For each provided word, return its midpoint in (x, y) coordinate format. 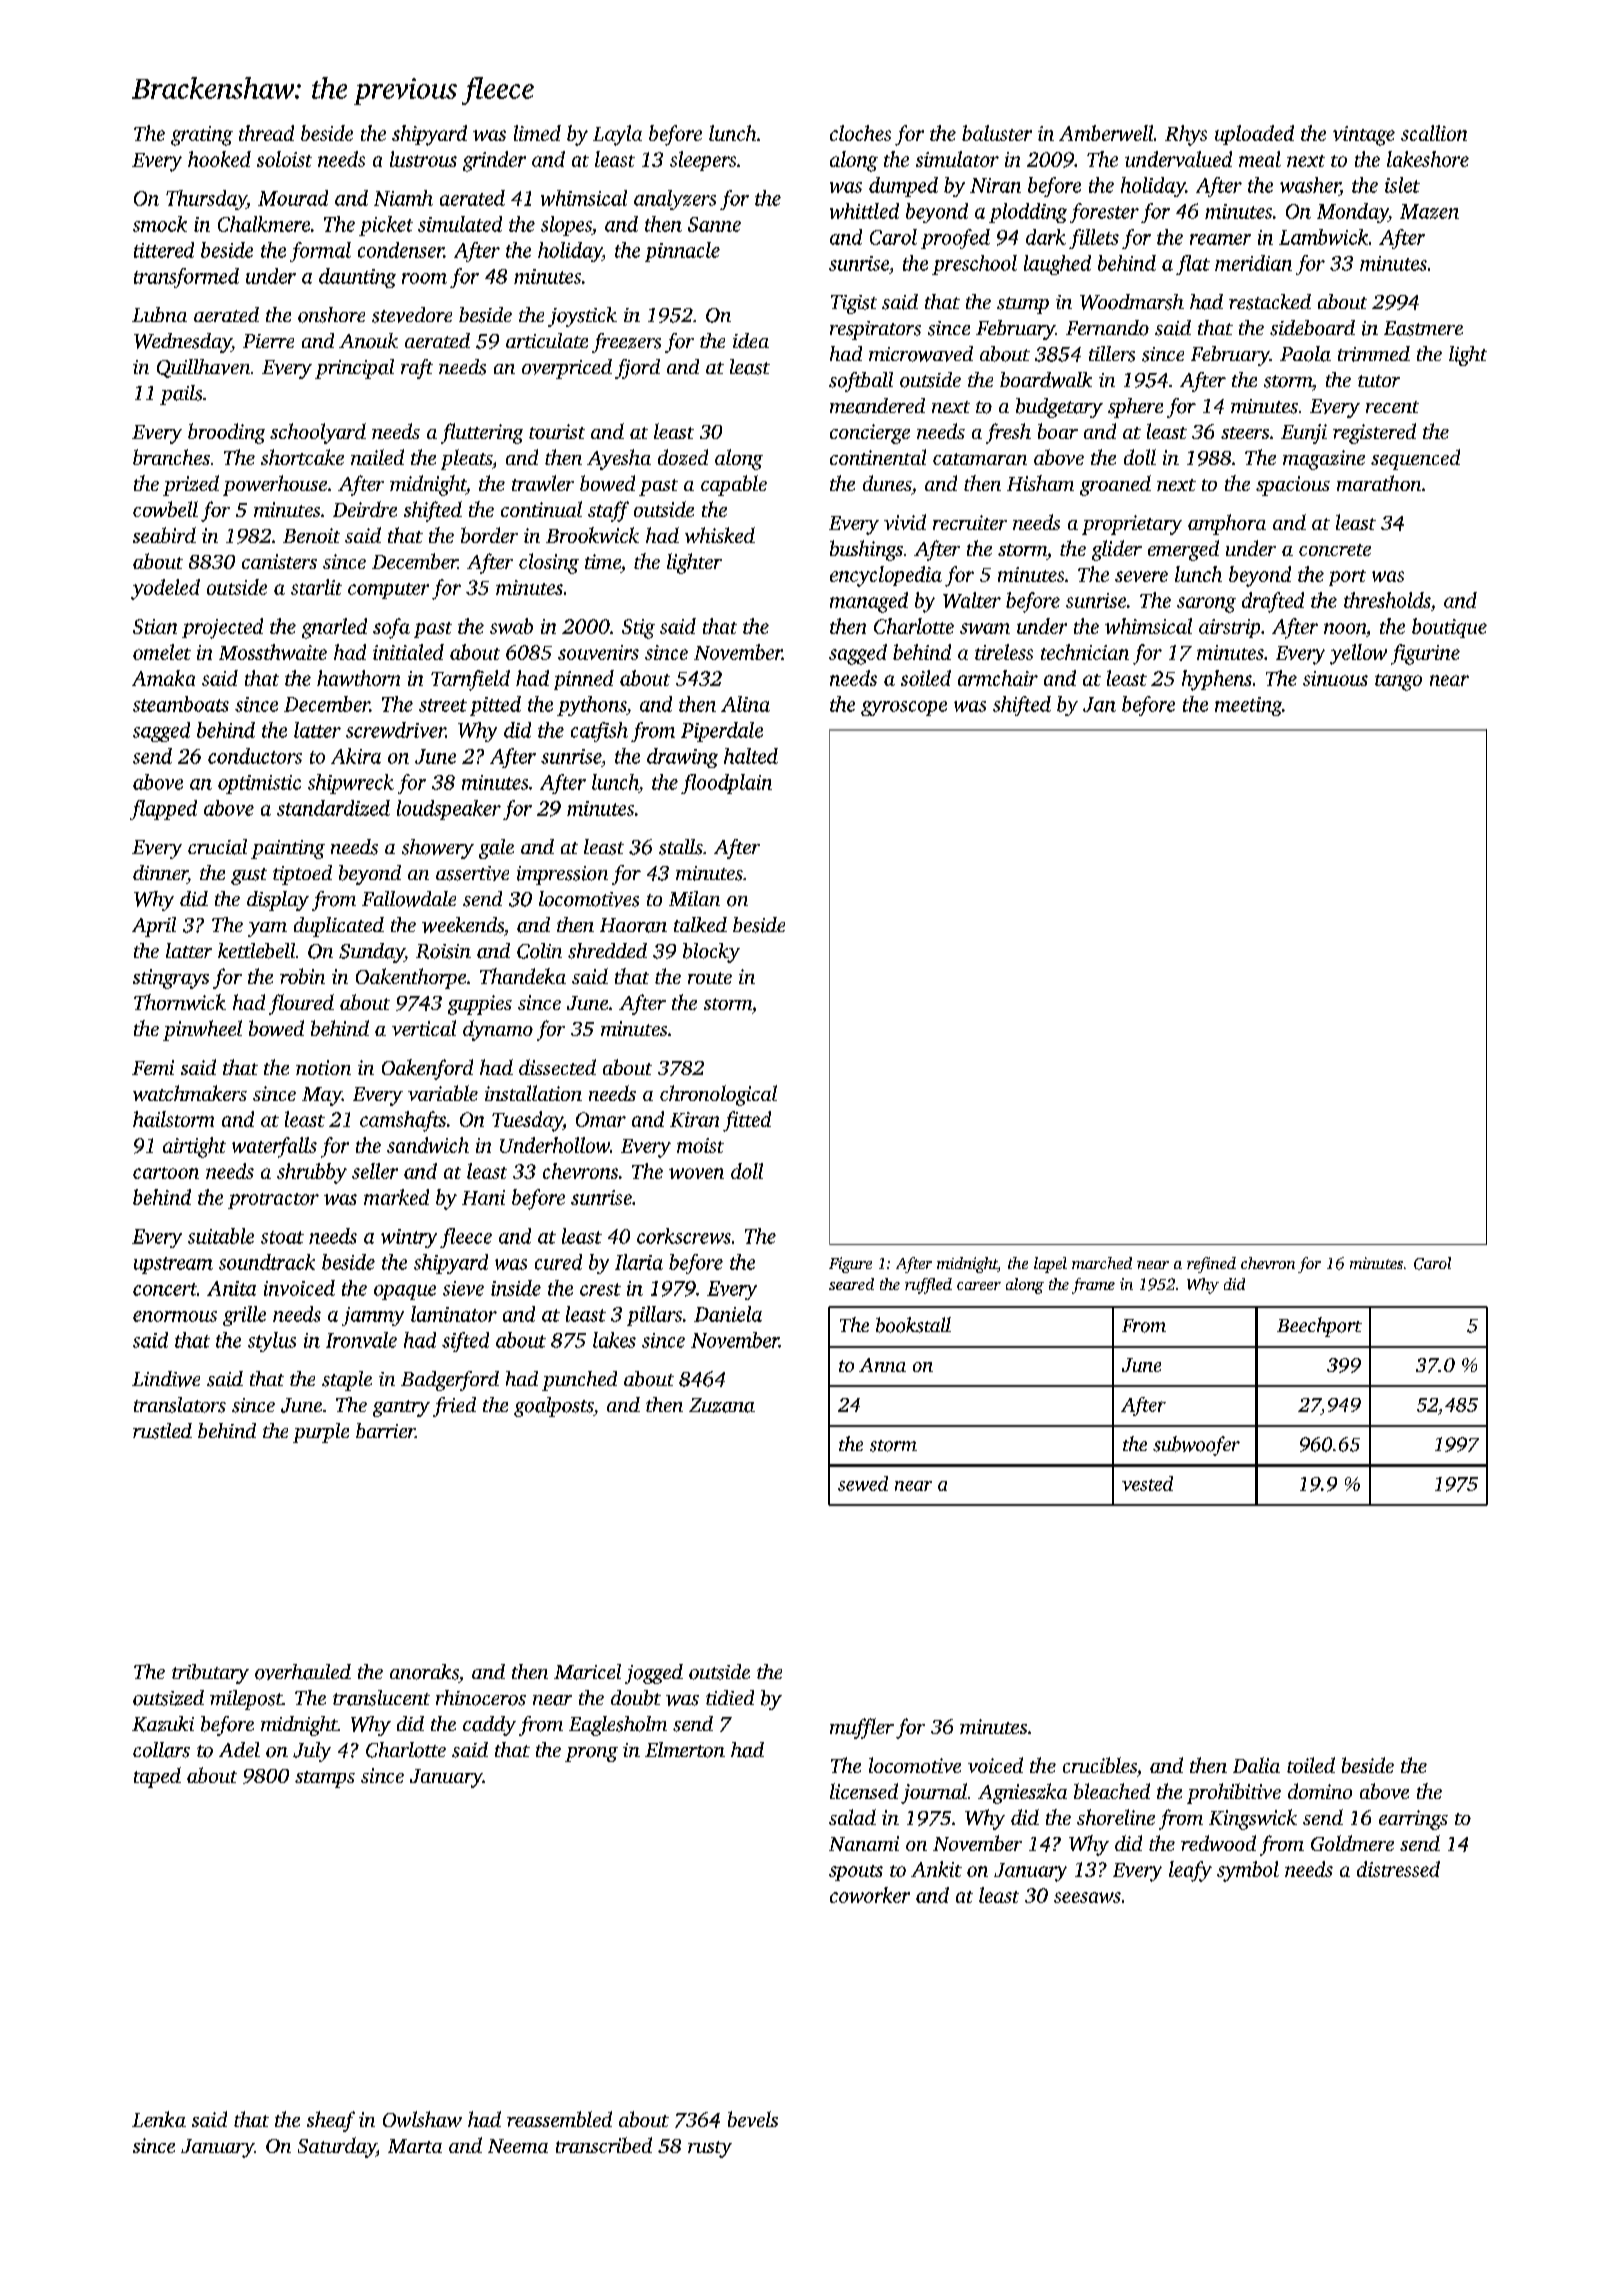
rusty (710, 2149)
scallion (1434, 133)
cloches (860, 133)
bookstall (913, 1325)
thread (266, 133)
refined (1211, 1265)
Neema (518, 2146)
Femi (153, 1067)
